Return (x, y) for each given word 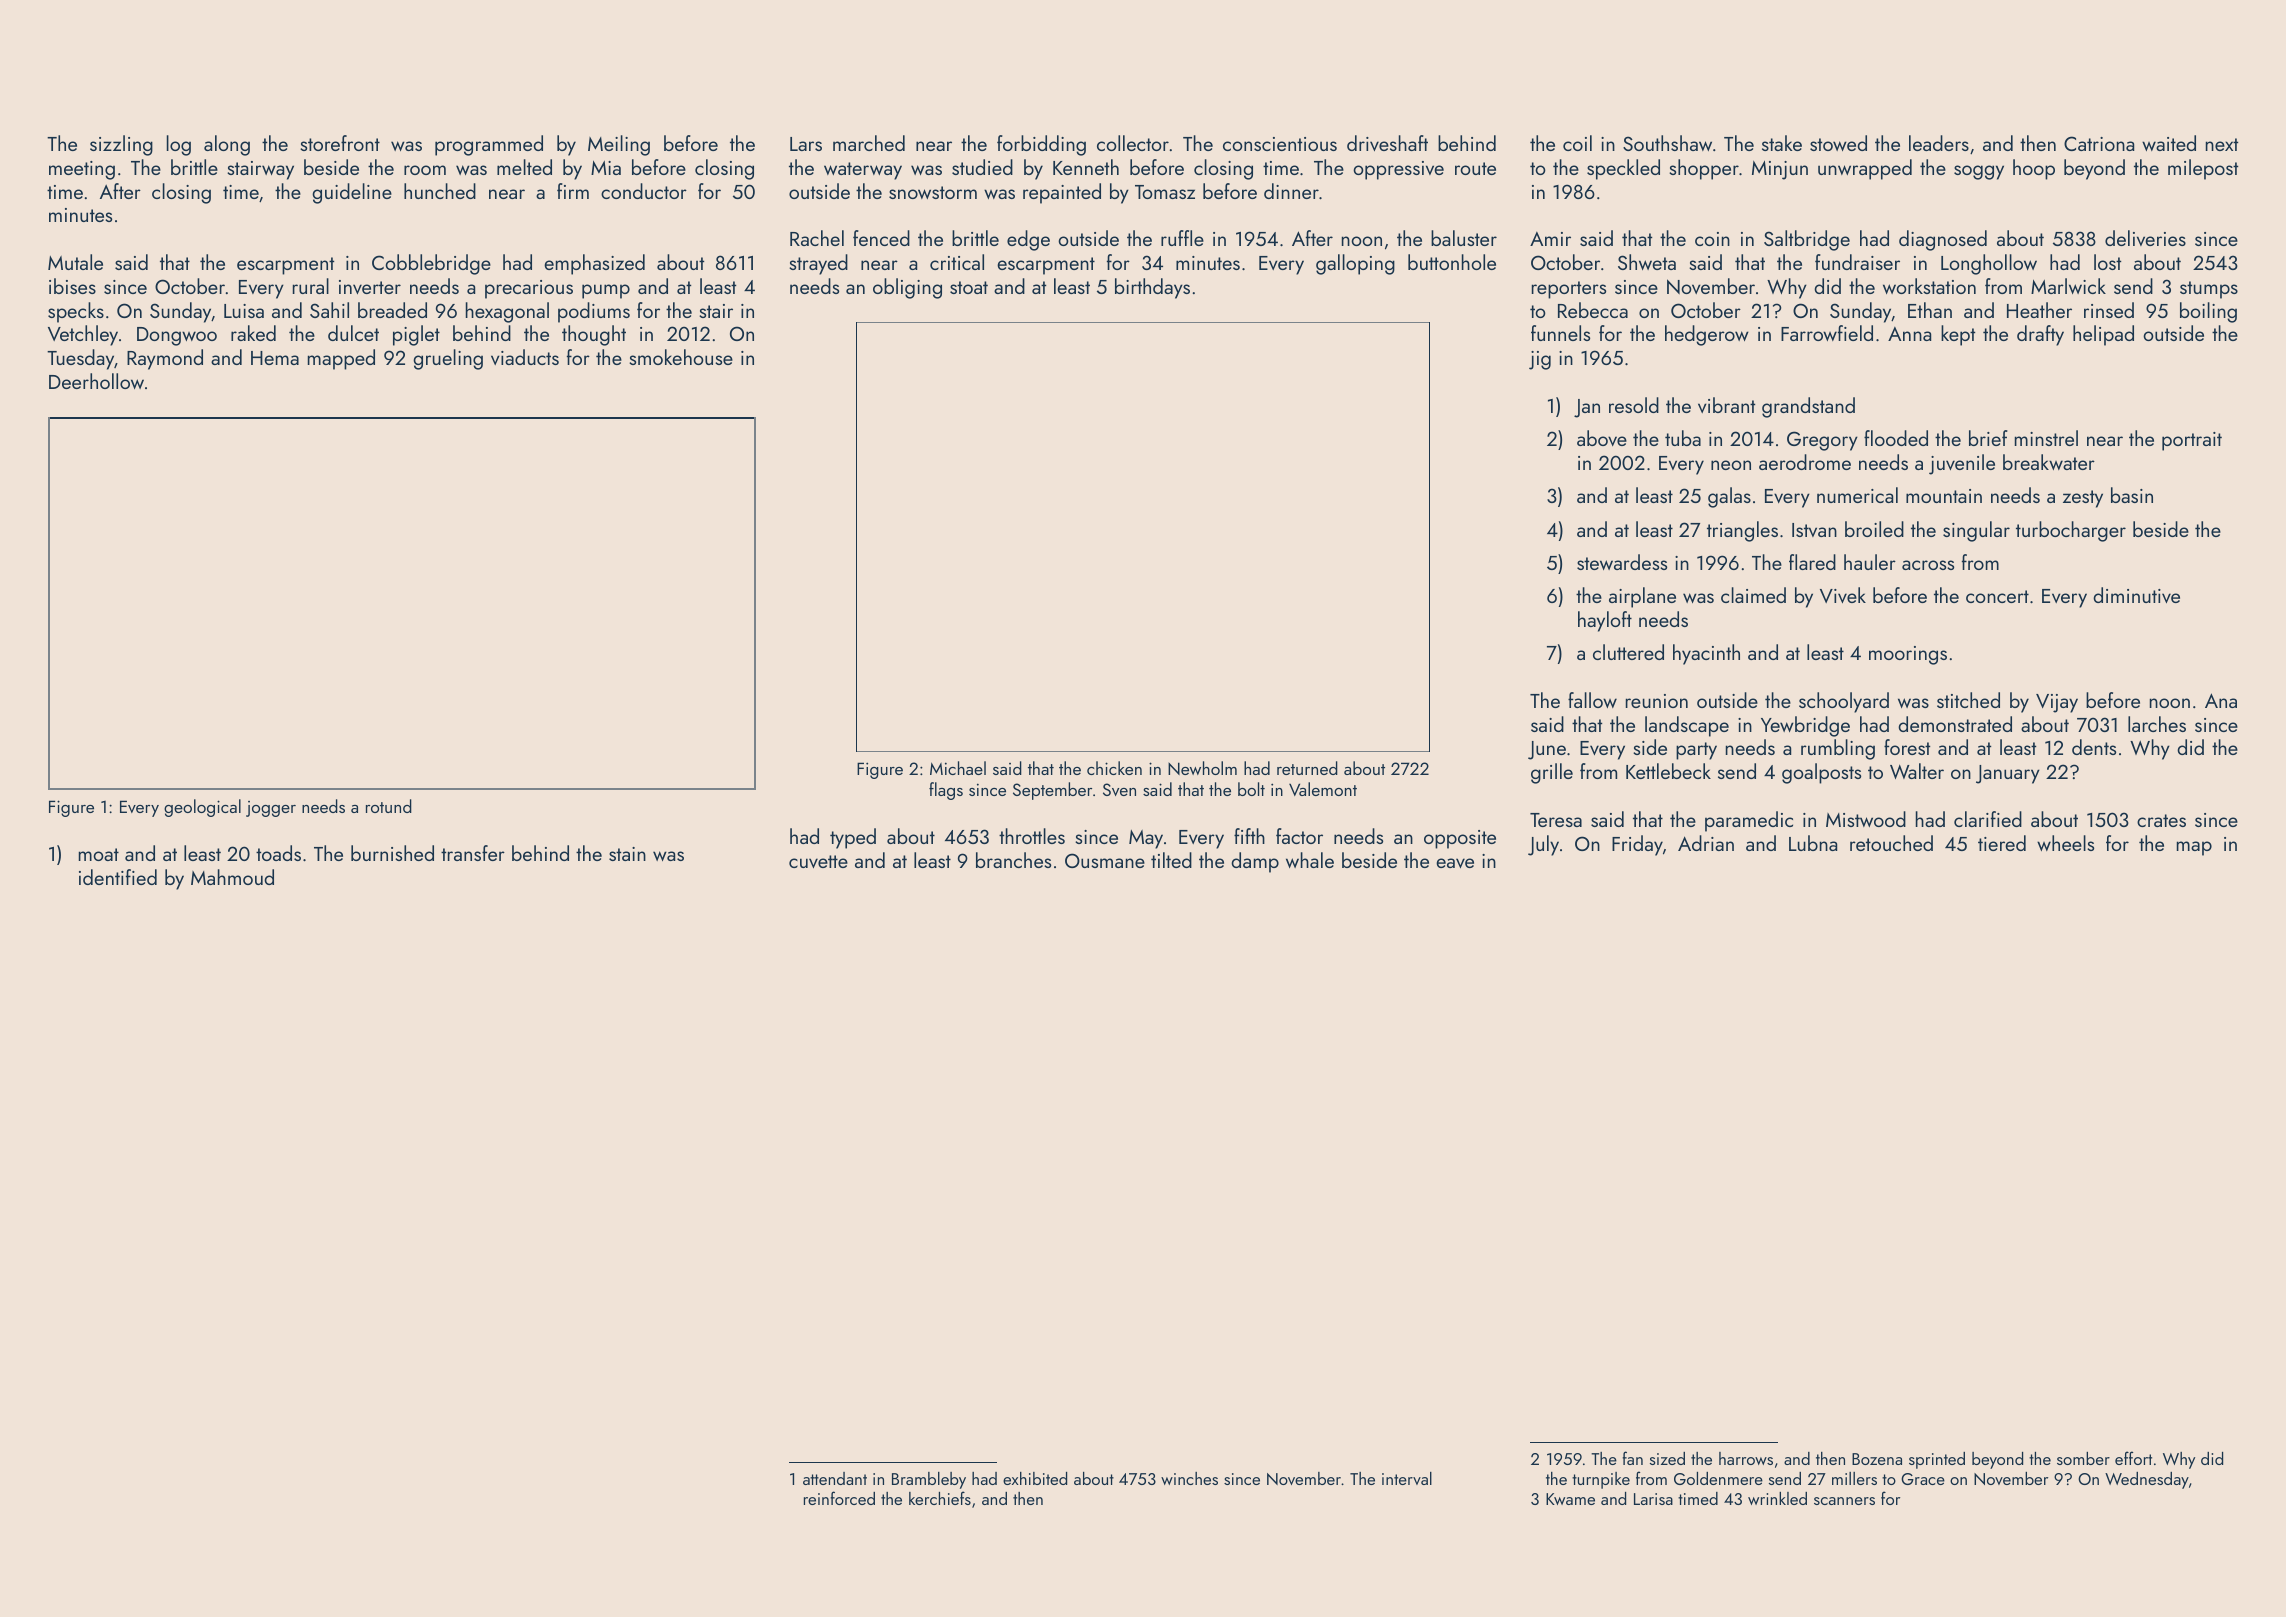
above (1602, 438)
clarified (1988, 819)
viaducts (525, 357)
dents (2094, 747)
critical (957, 262)
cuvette (818, 861)
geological (202, 808)
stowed (1838, 143)
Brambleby (929, 1480)
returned (1307, 768)
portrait (2192, 441)
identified (118, 877)
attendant (835, 1478)
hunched (440, 191)
